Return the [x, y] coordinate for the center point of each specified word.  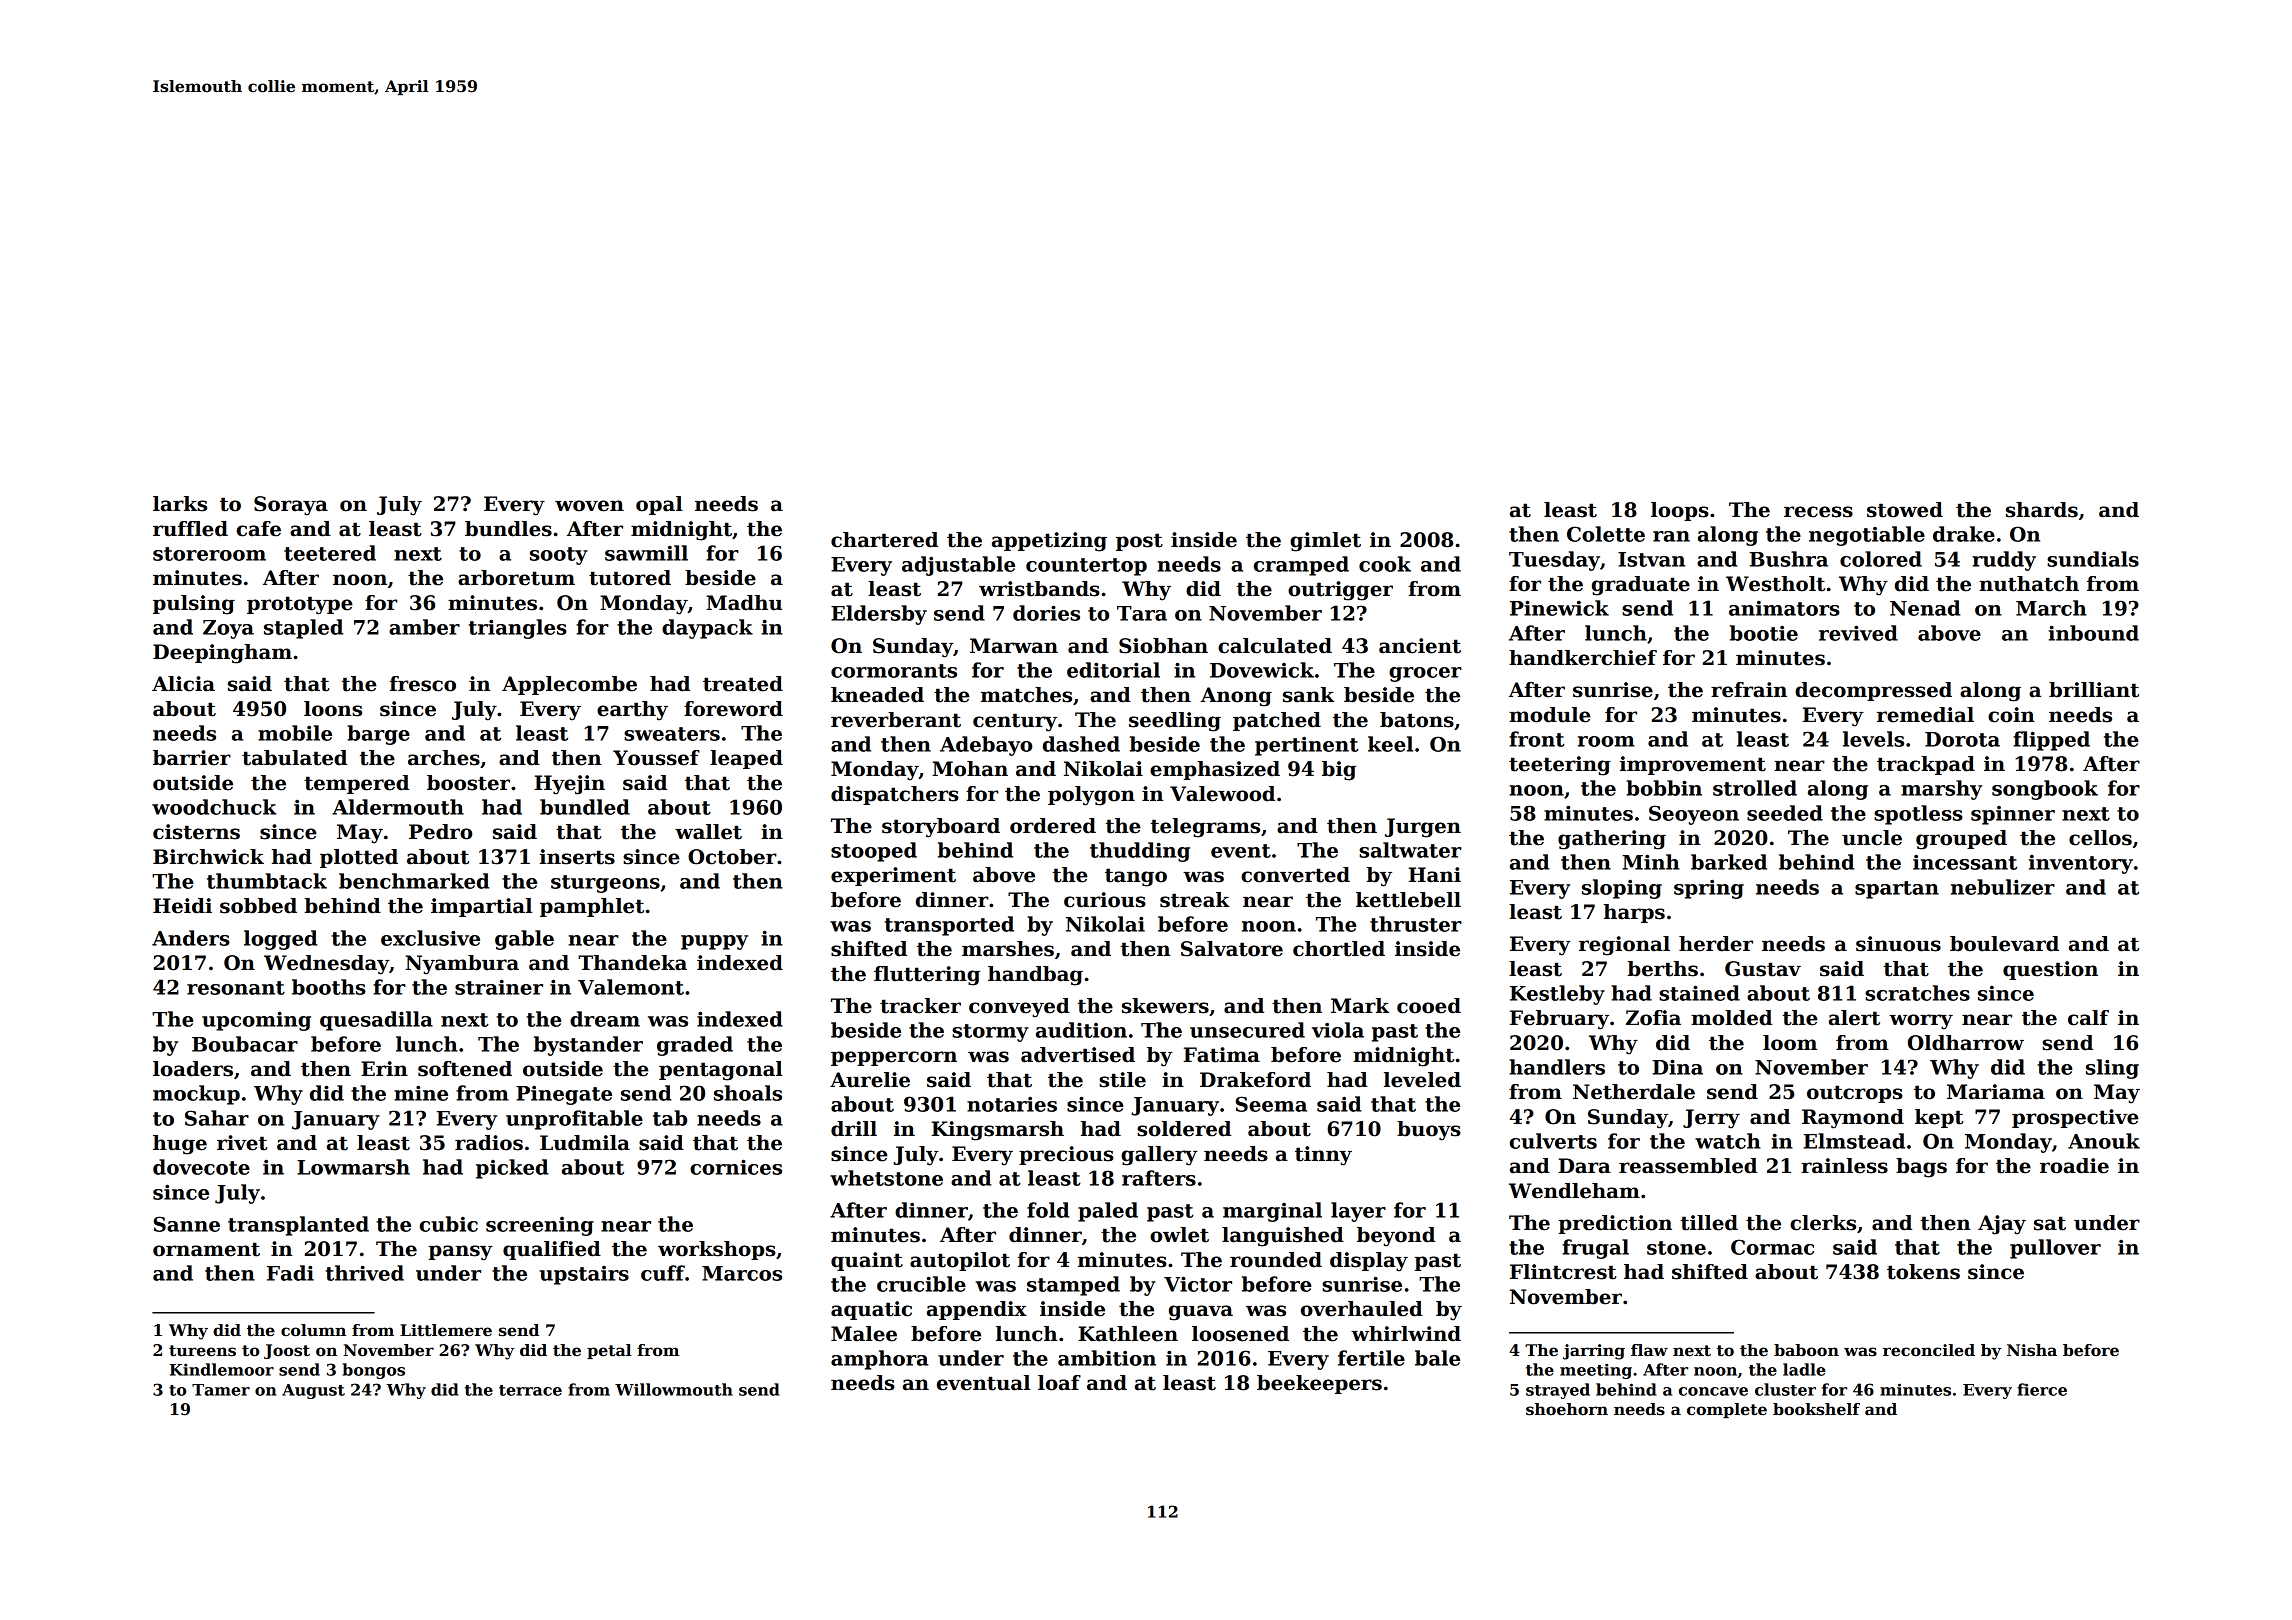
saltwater [1410, 850]
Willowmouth [674, 1389]
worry [1921, 1022]
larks [180, 504]
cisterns [196, 832]
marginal [1272, 1212]
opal [659, 505]
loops [1680, 511]
